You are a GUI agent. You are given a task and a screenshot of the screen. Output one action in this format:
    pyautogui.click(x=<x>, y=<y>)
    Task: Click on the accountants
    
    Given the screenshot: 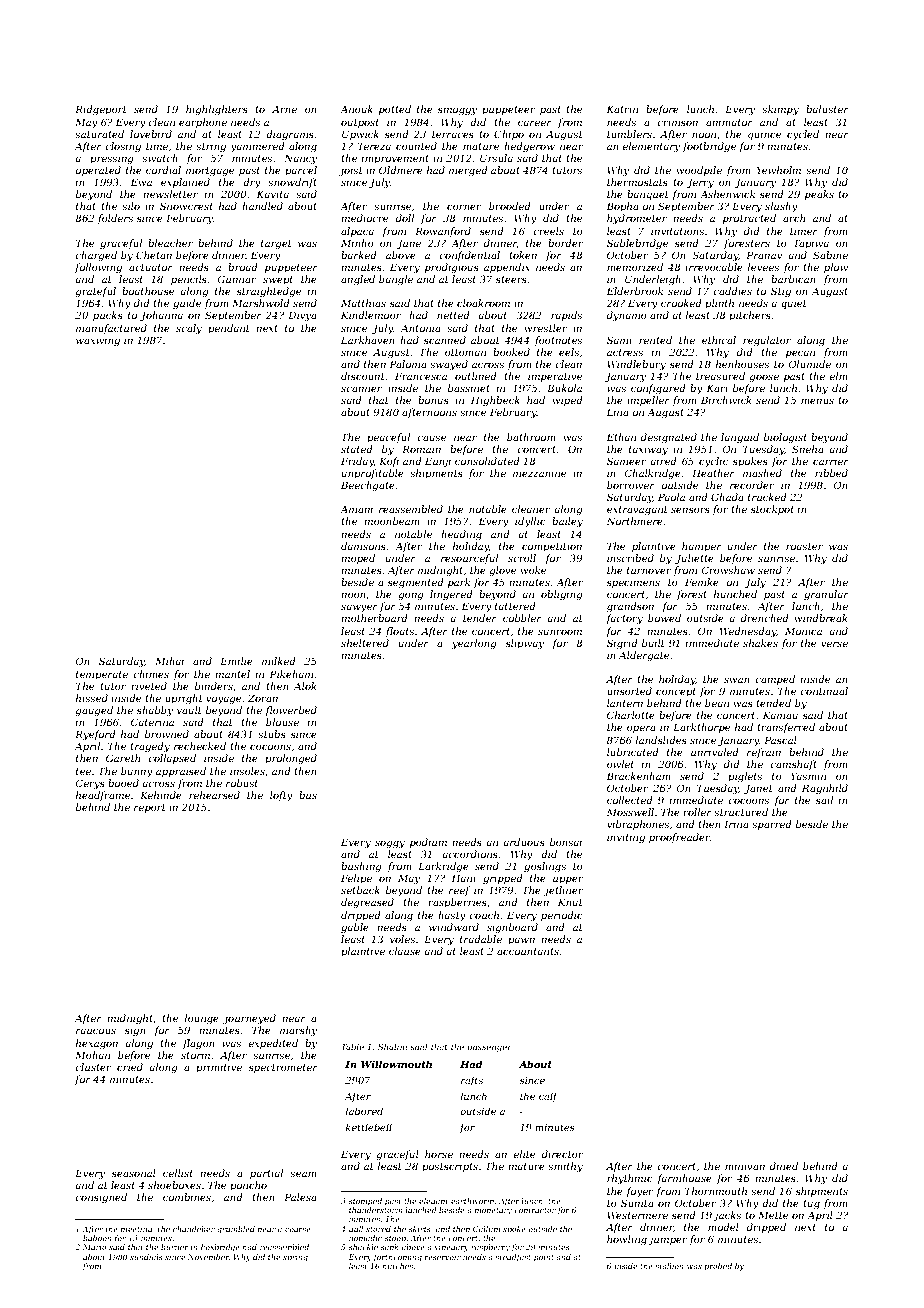 What is the action you would take?
    pyautogui.click(x=528, y=951)
